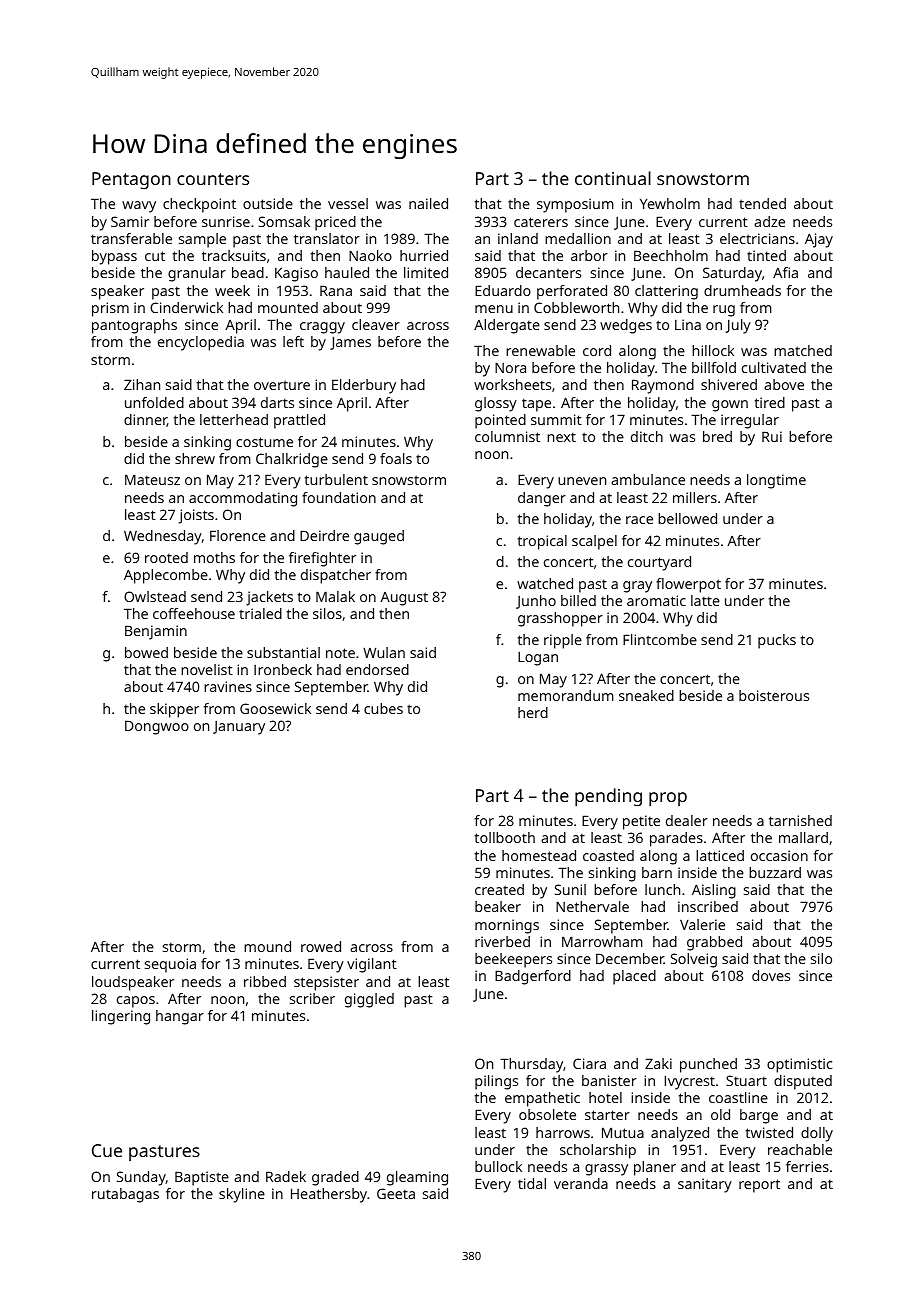 The width and height of the screenshot is (924, 1314). What do you see at coordinates (498, 906) in the screenshot?
I see `beaker` at bounding box center [498, 906].
